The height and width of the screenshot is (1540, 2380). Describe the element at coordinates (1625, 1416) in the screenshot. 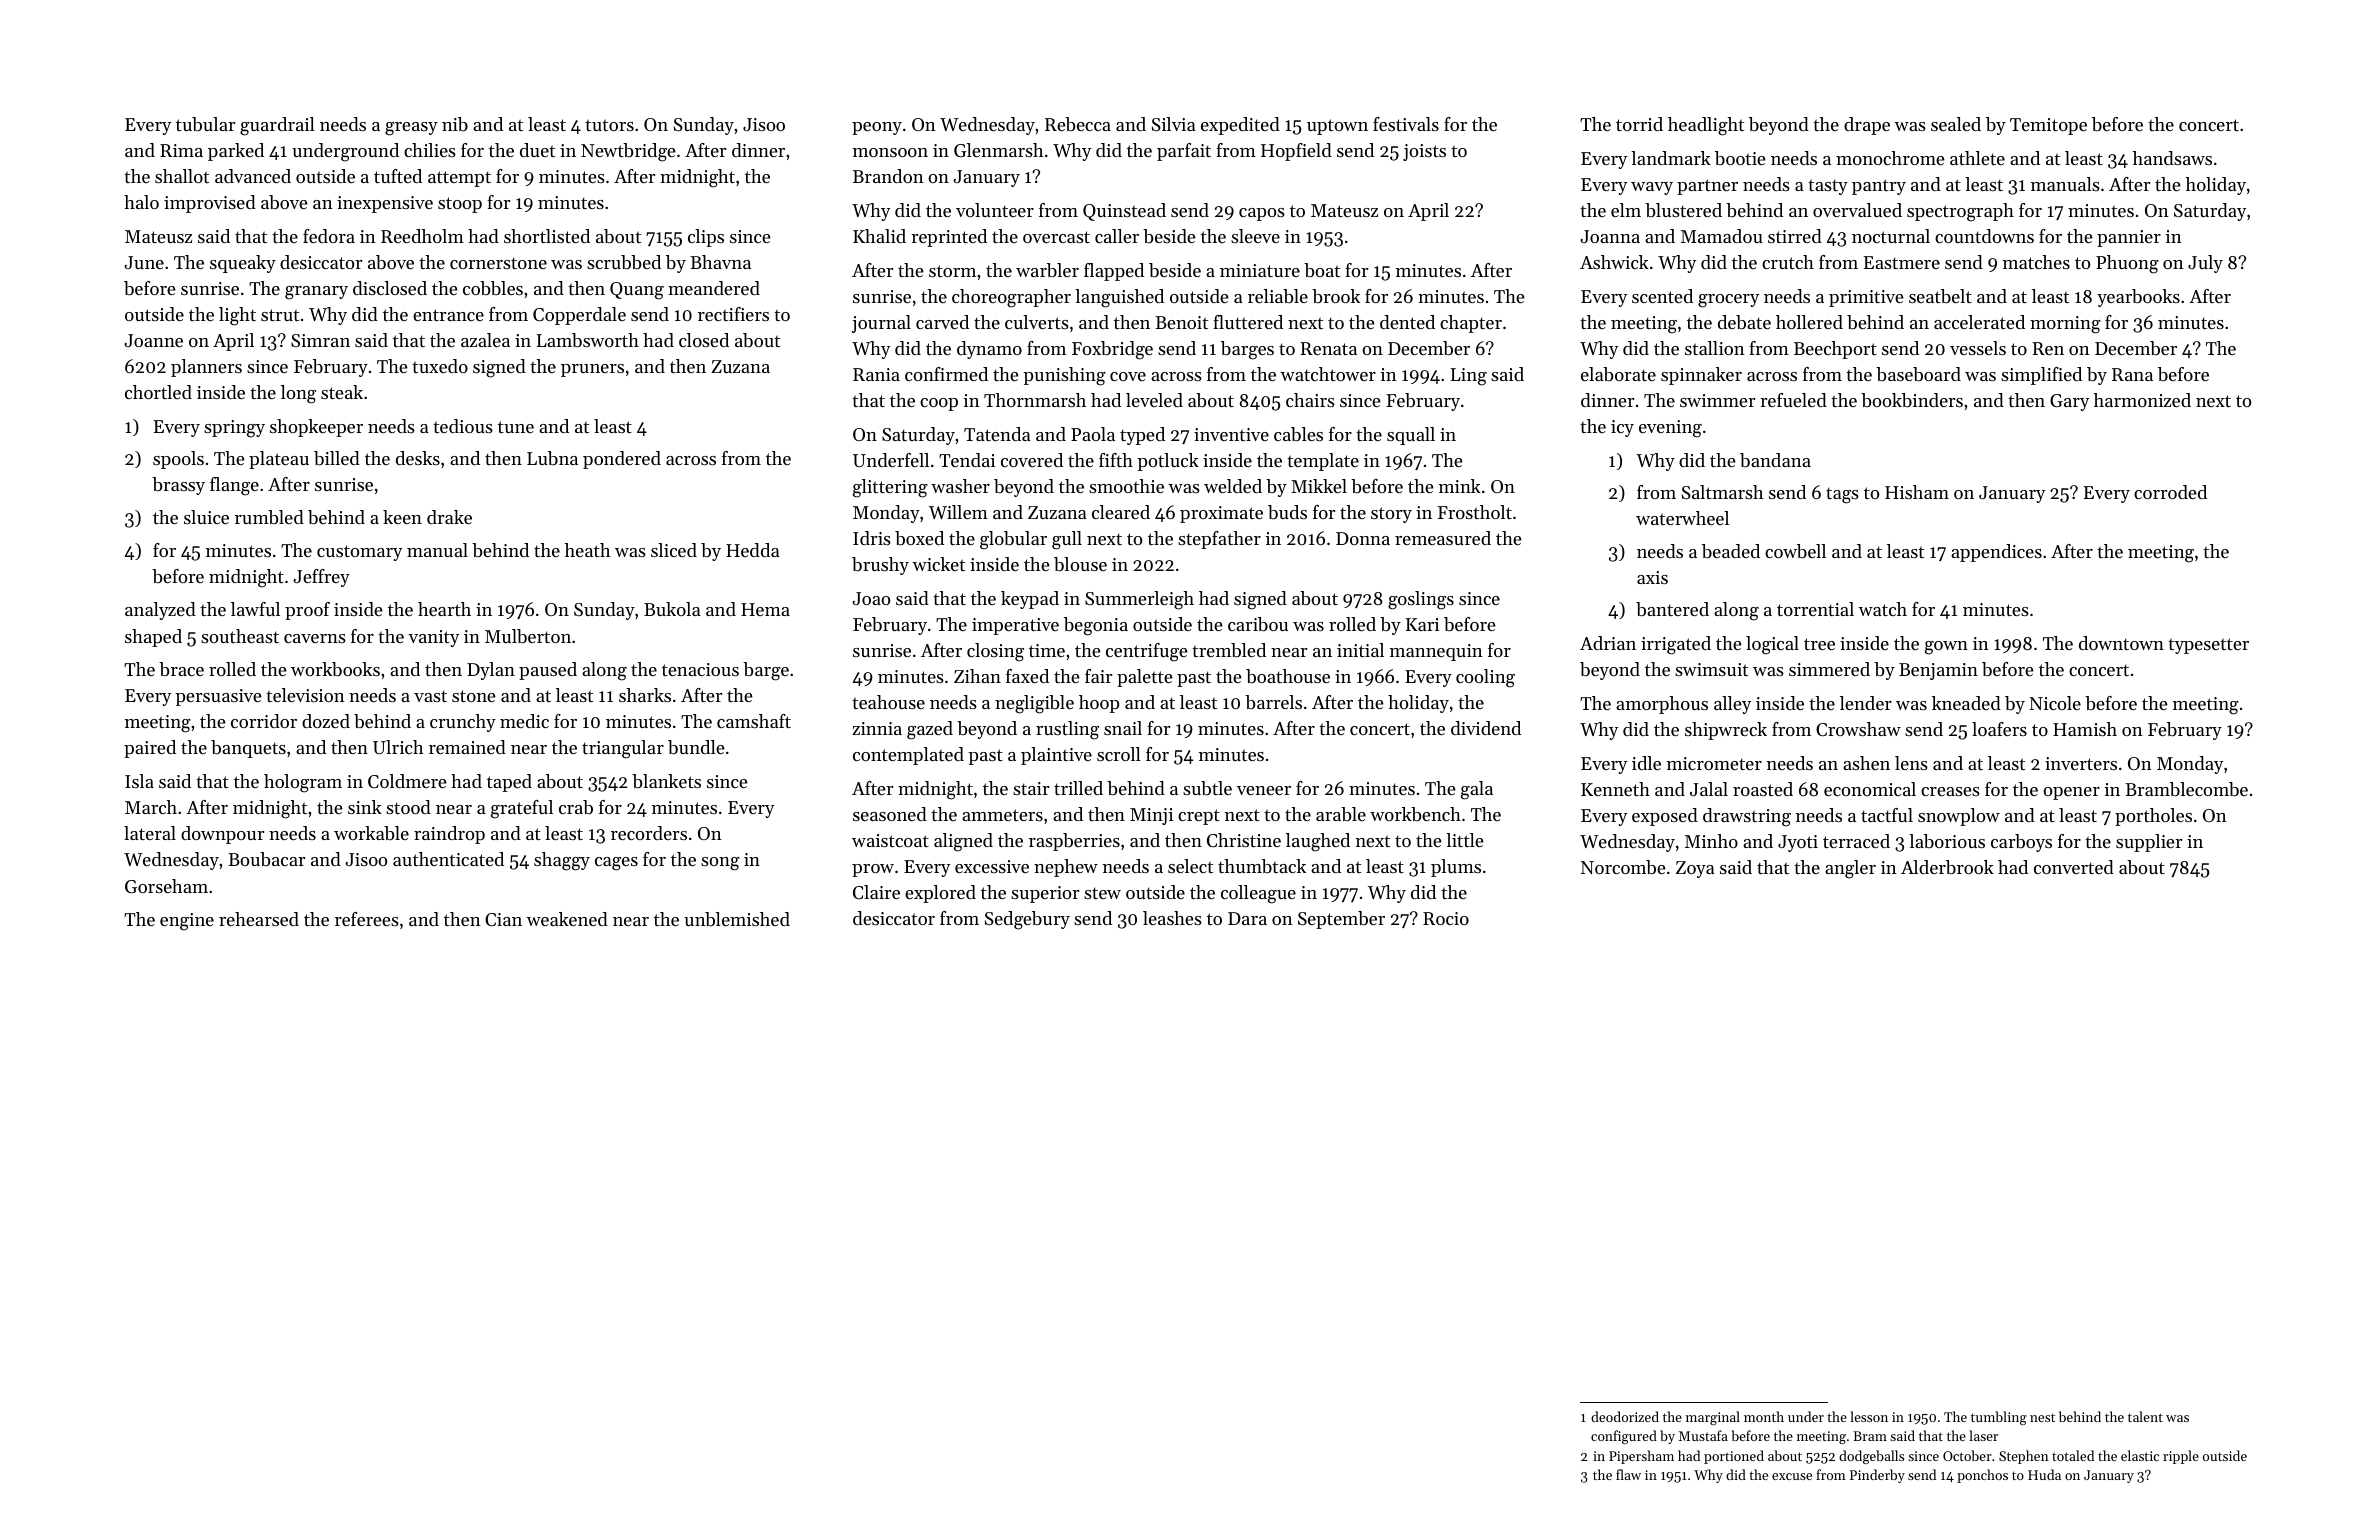

I see `deodorized` at that location.
